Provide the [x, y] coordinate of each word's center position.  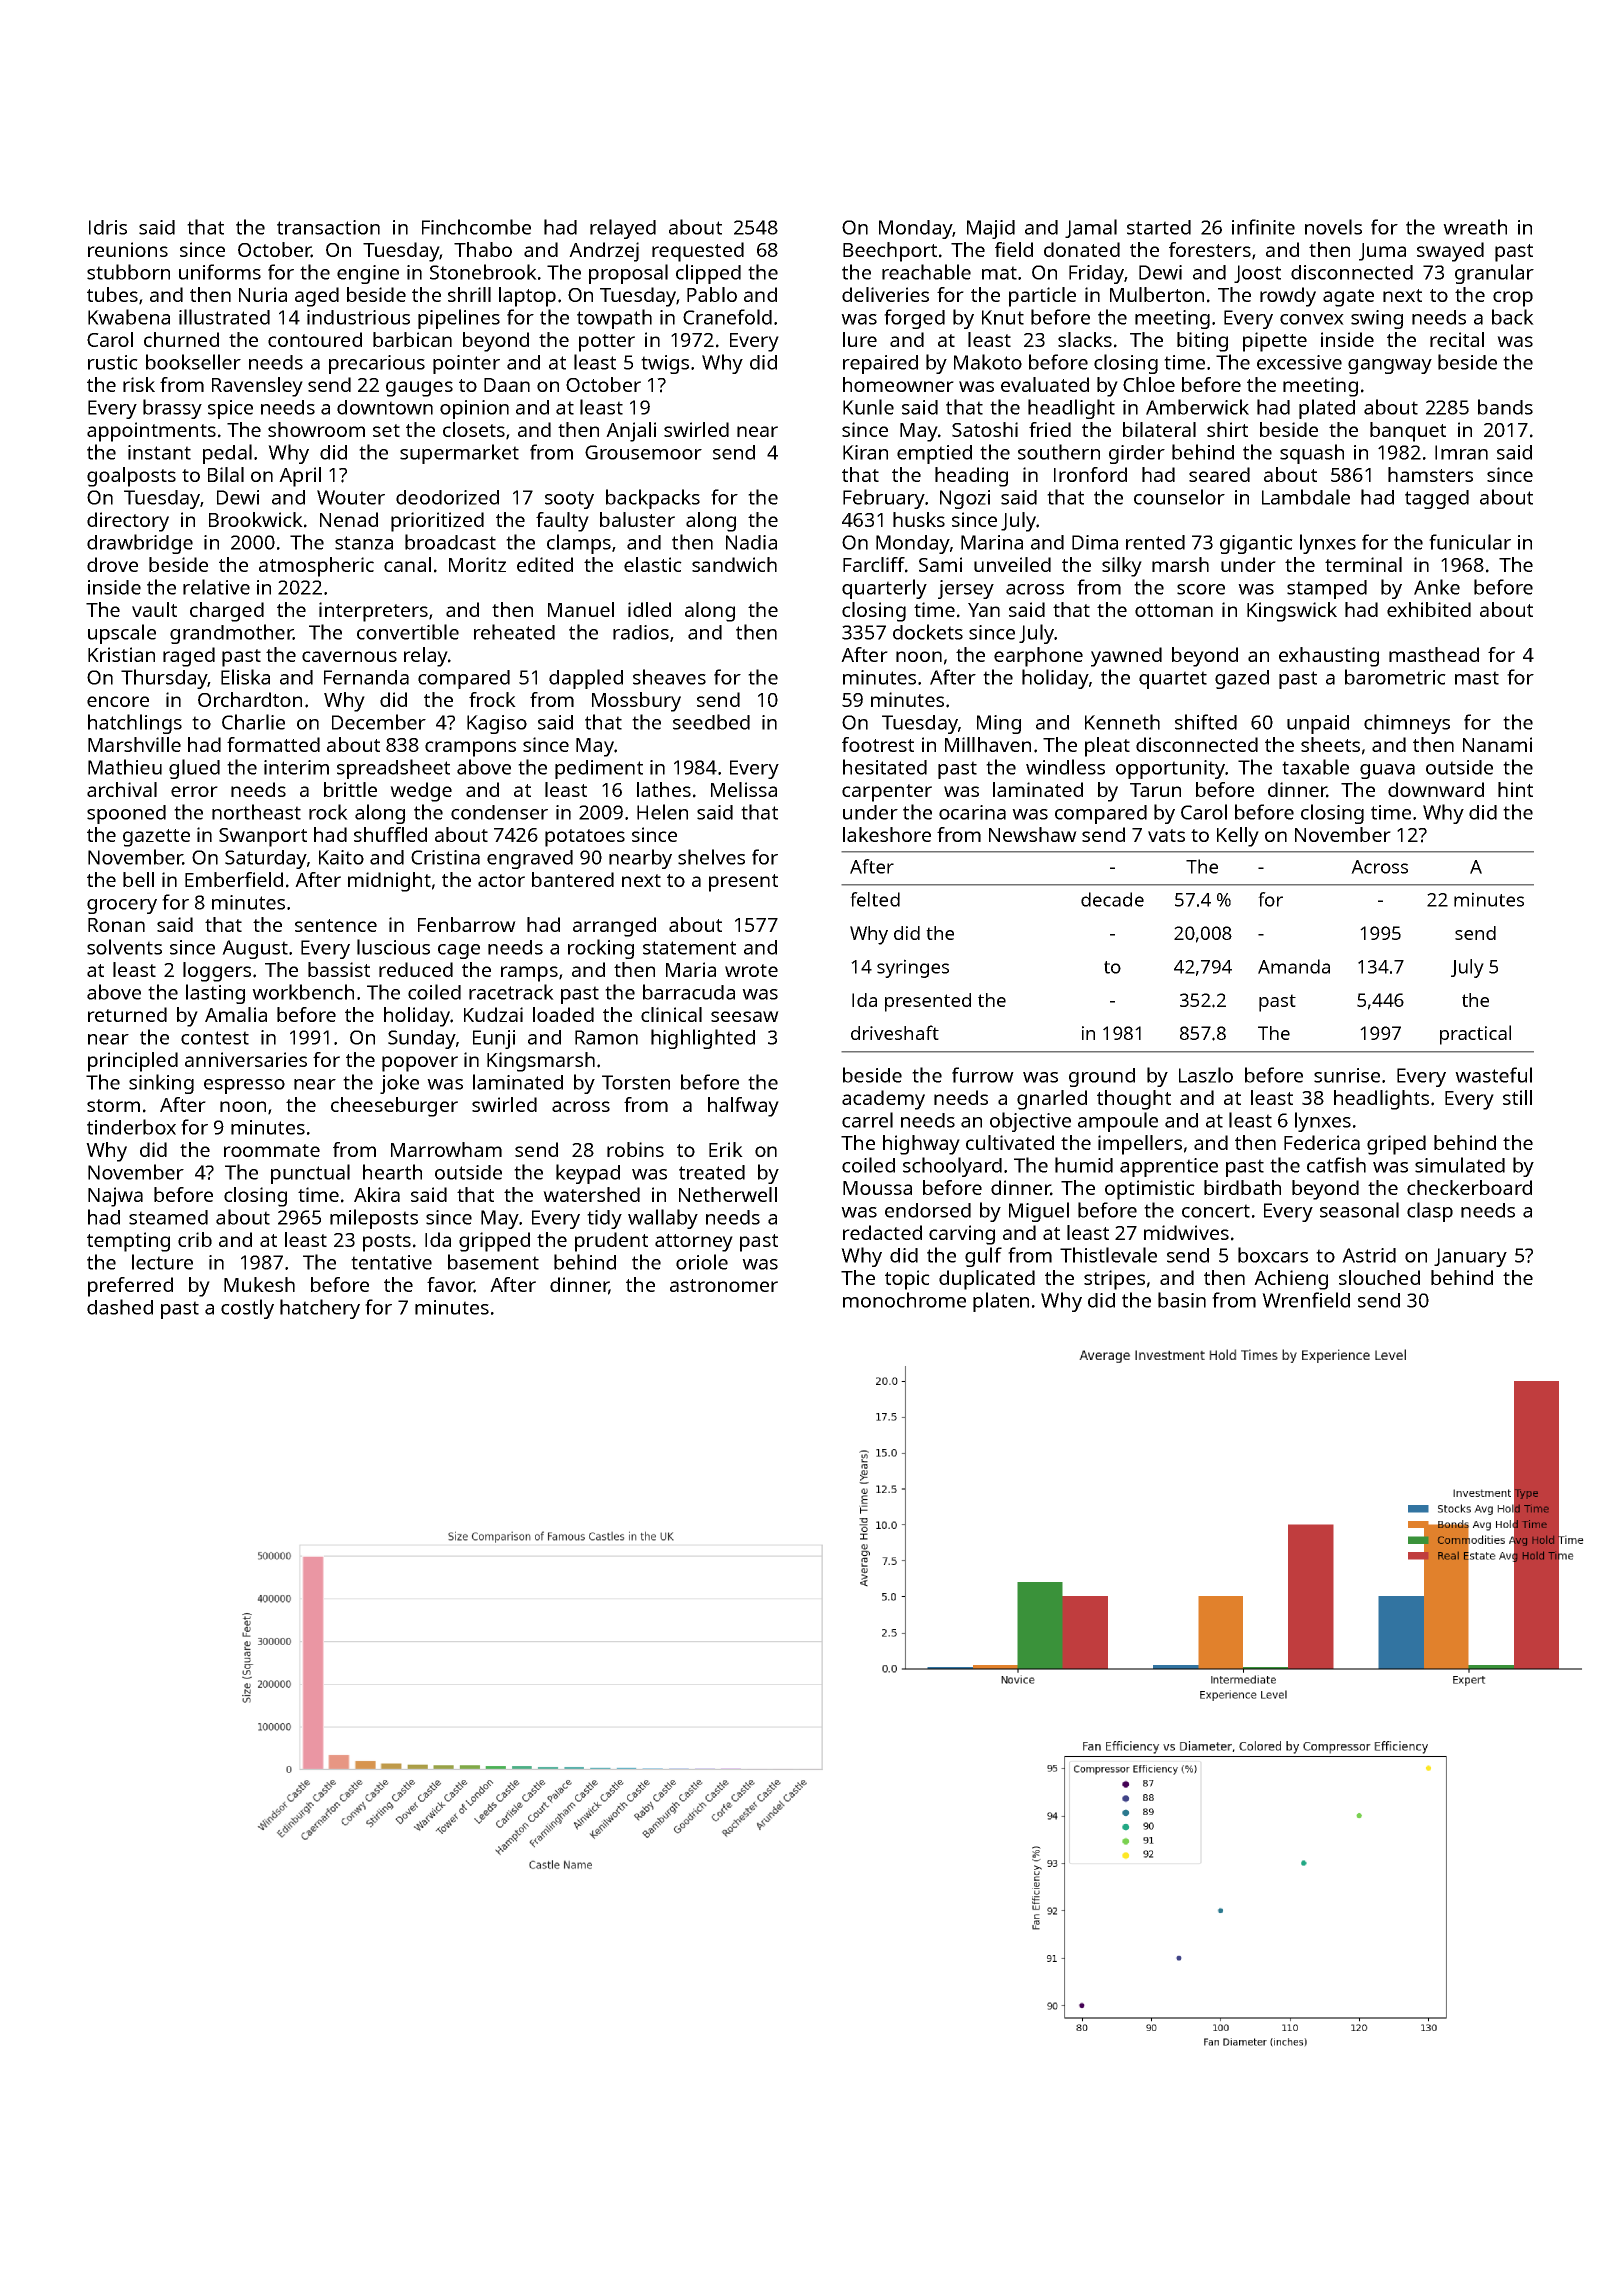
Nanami [1497, 744]
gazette [156, 838]
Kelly [1238, 837]
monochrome [904, 1300]
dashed [120, 1307]
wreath [1475, 227]
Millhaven [988, 744]
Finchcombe [476, 227]
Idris [108, 227]
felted [875, 899]
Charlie [253, 722]
